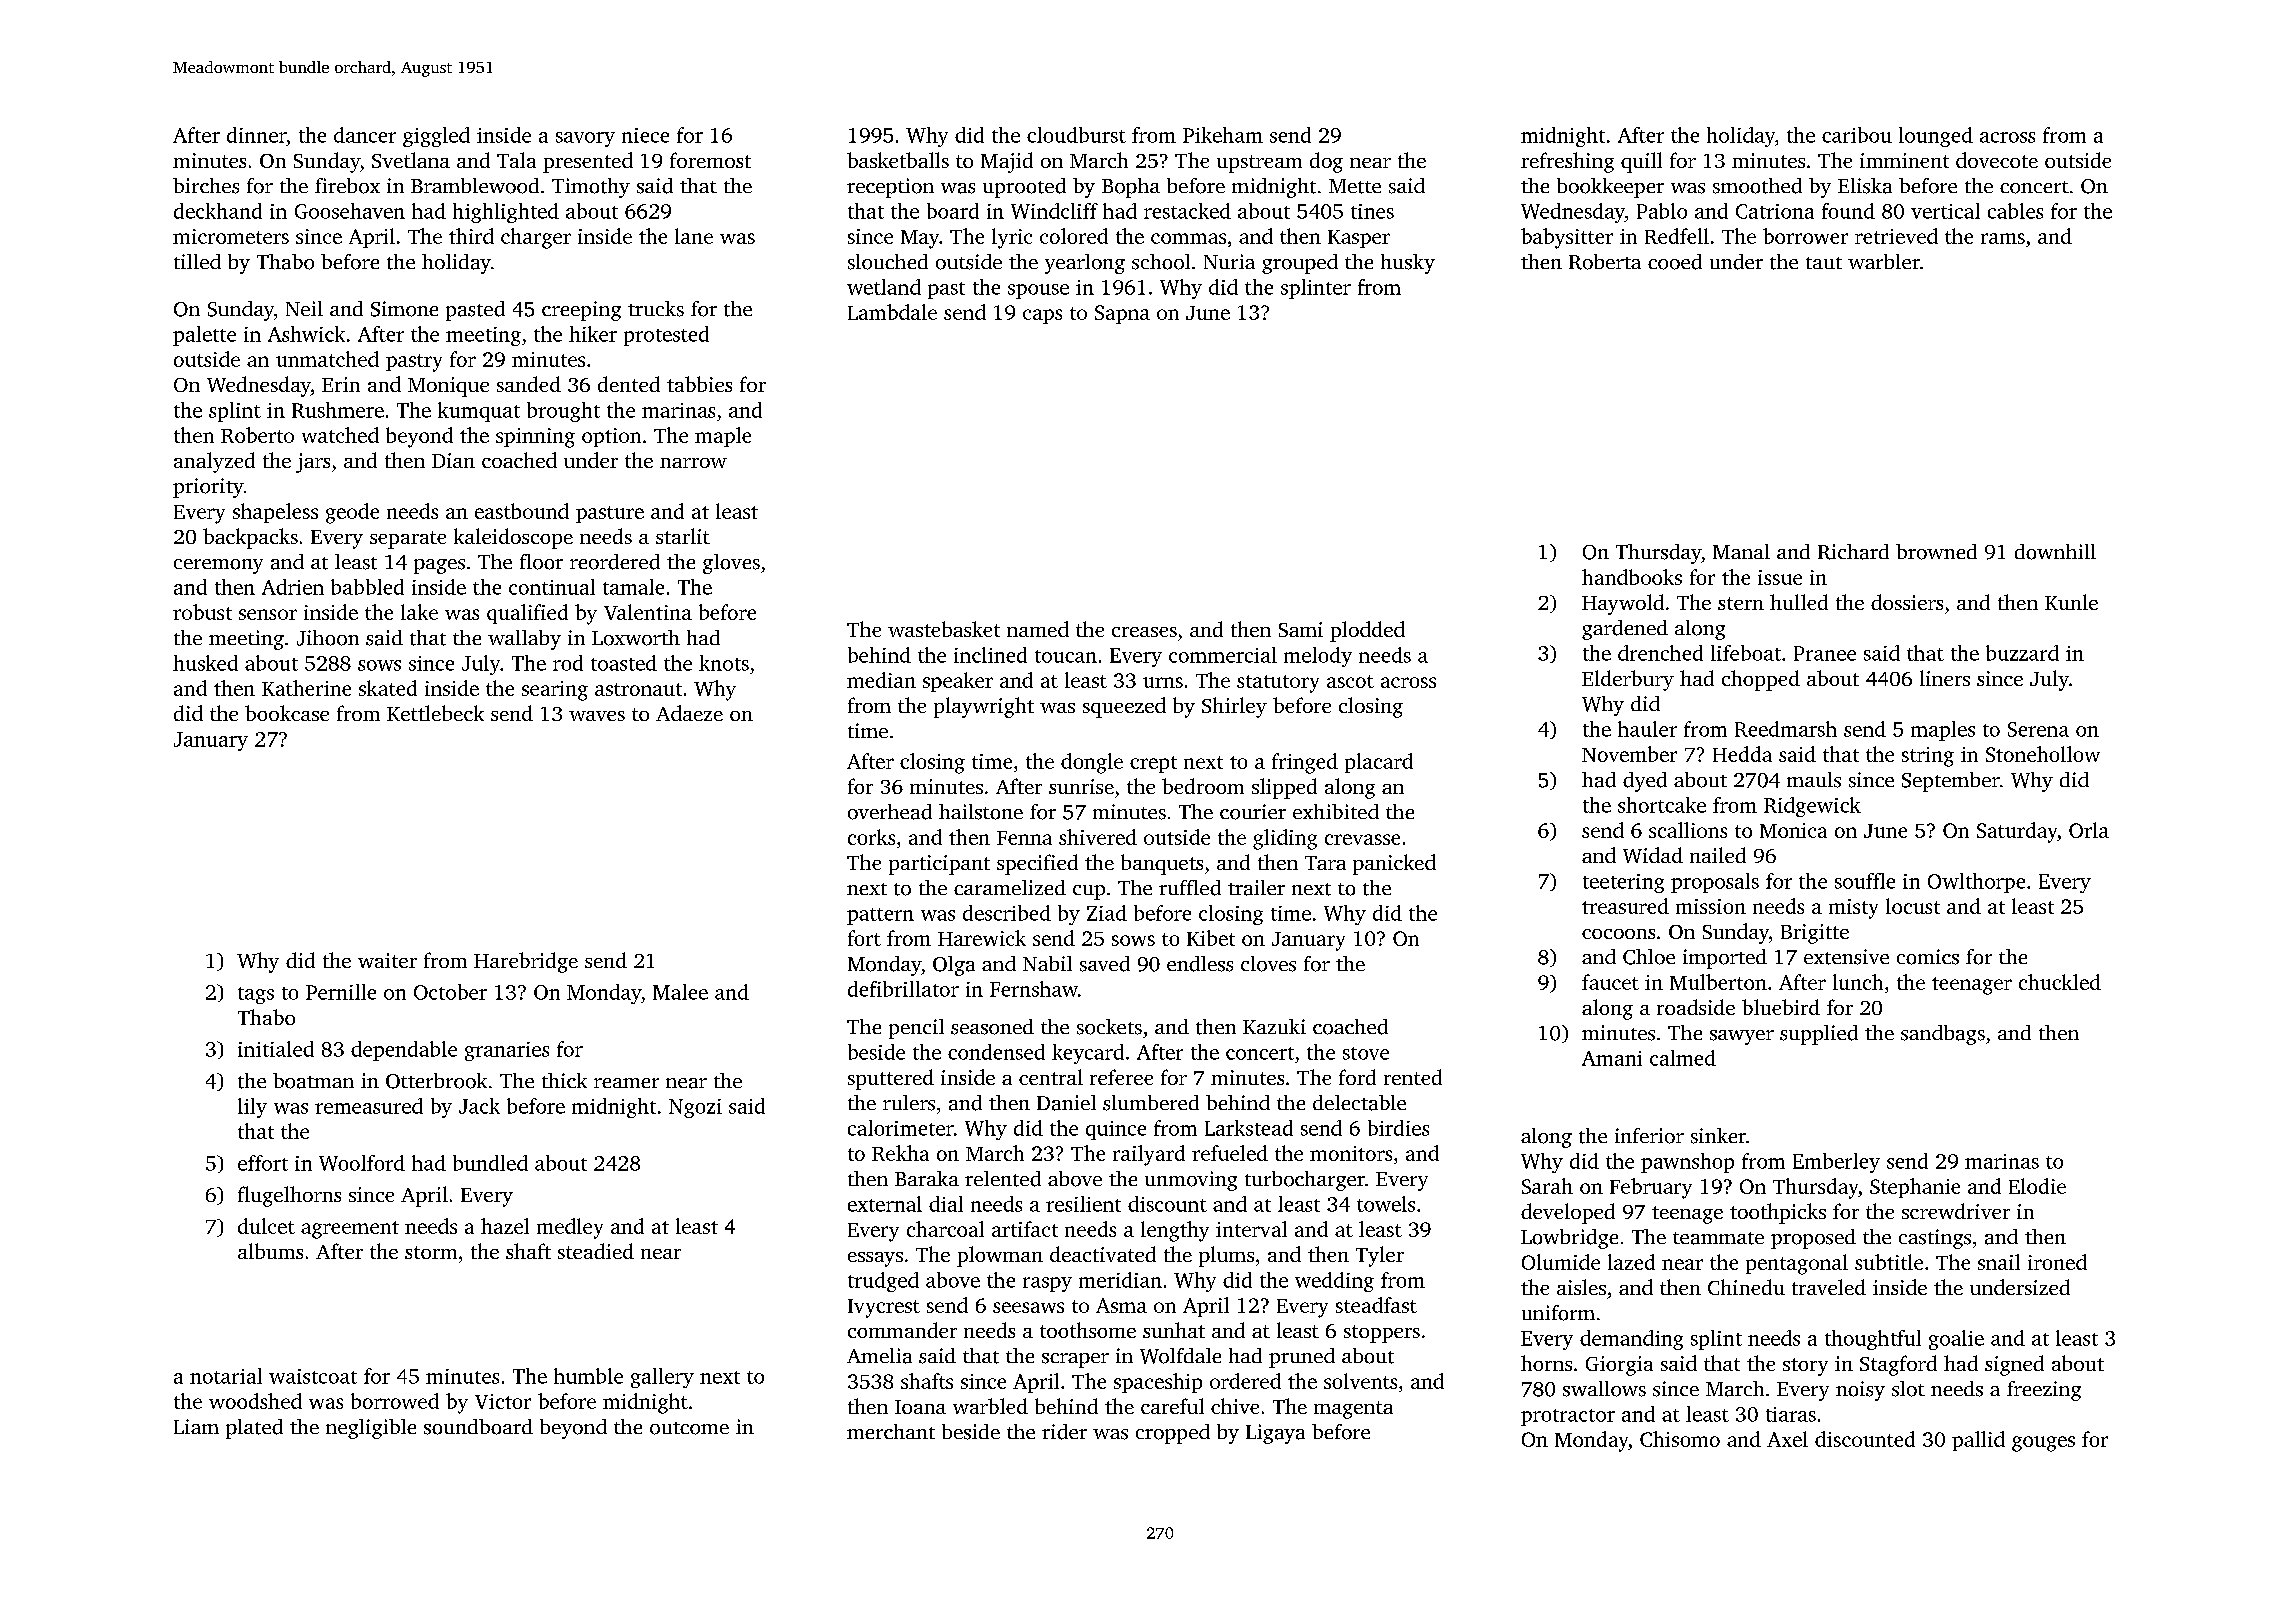 The height and width of the image is (1620, 2292). What do you see at coordinates (1943, 1035) in the image?
I see `sandbags` at bounding box center [1943, 1035].
